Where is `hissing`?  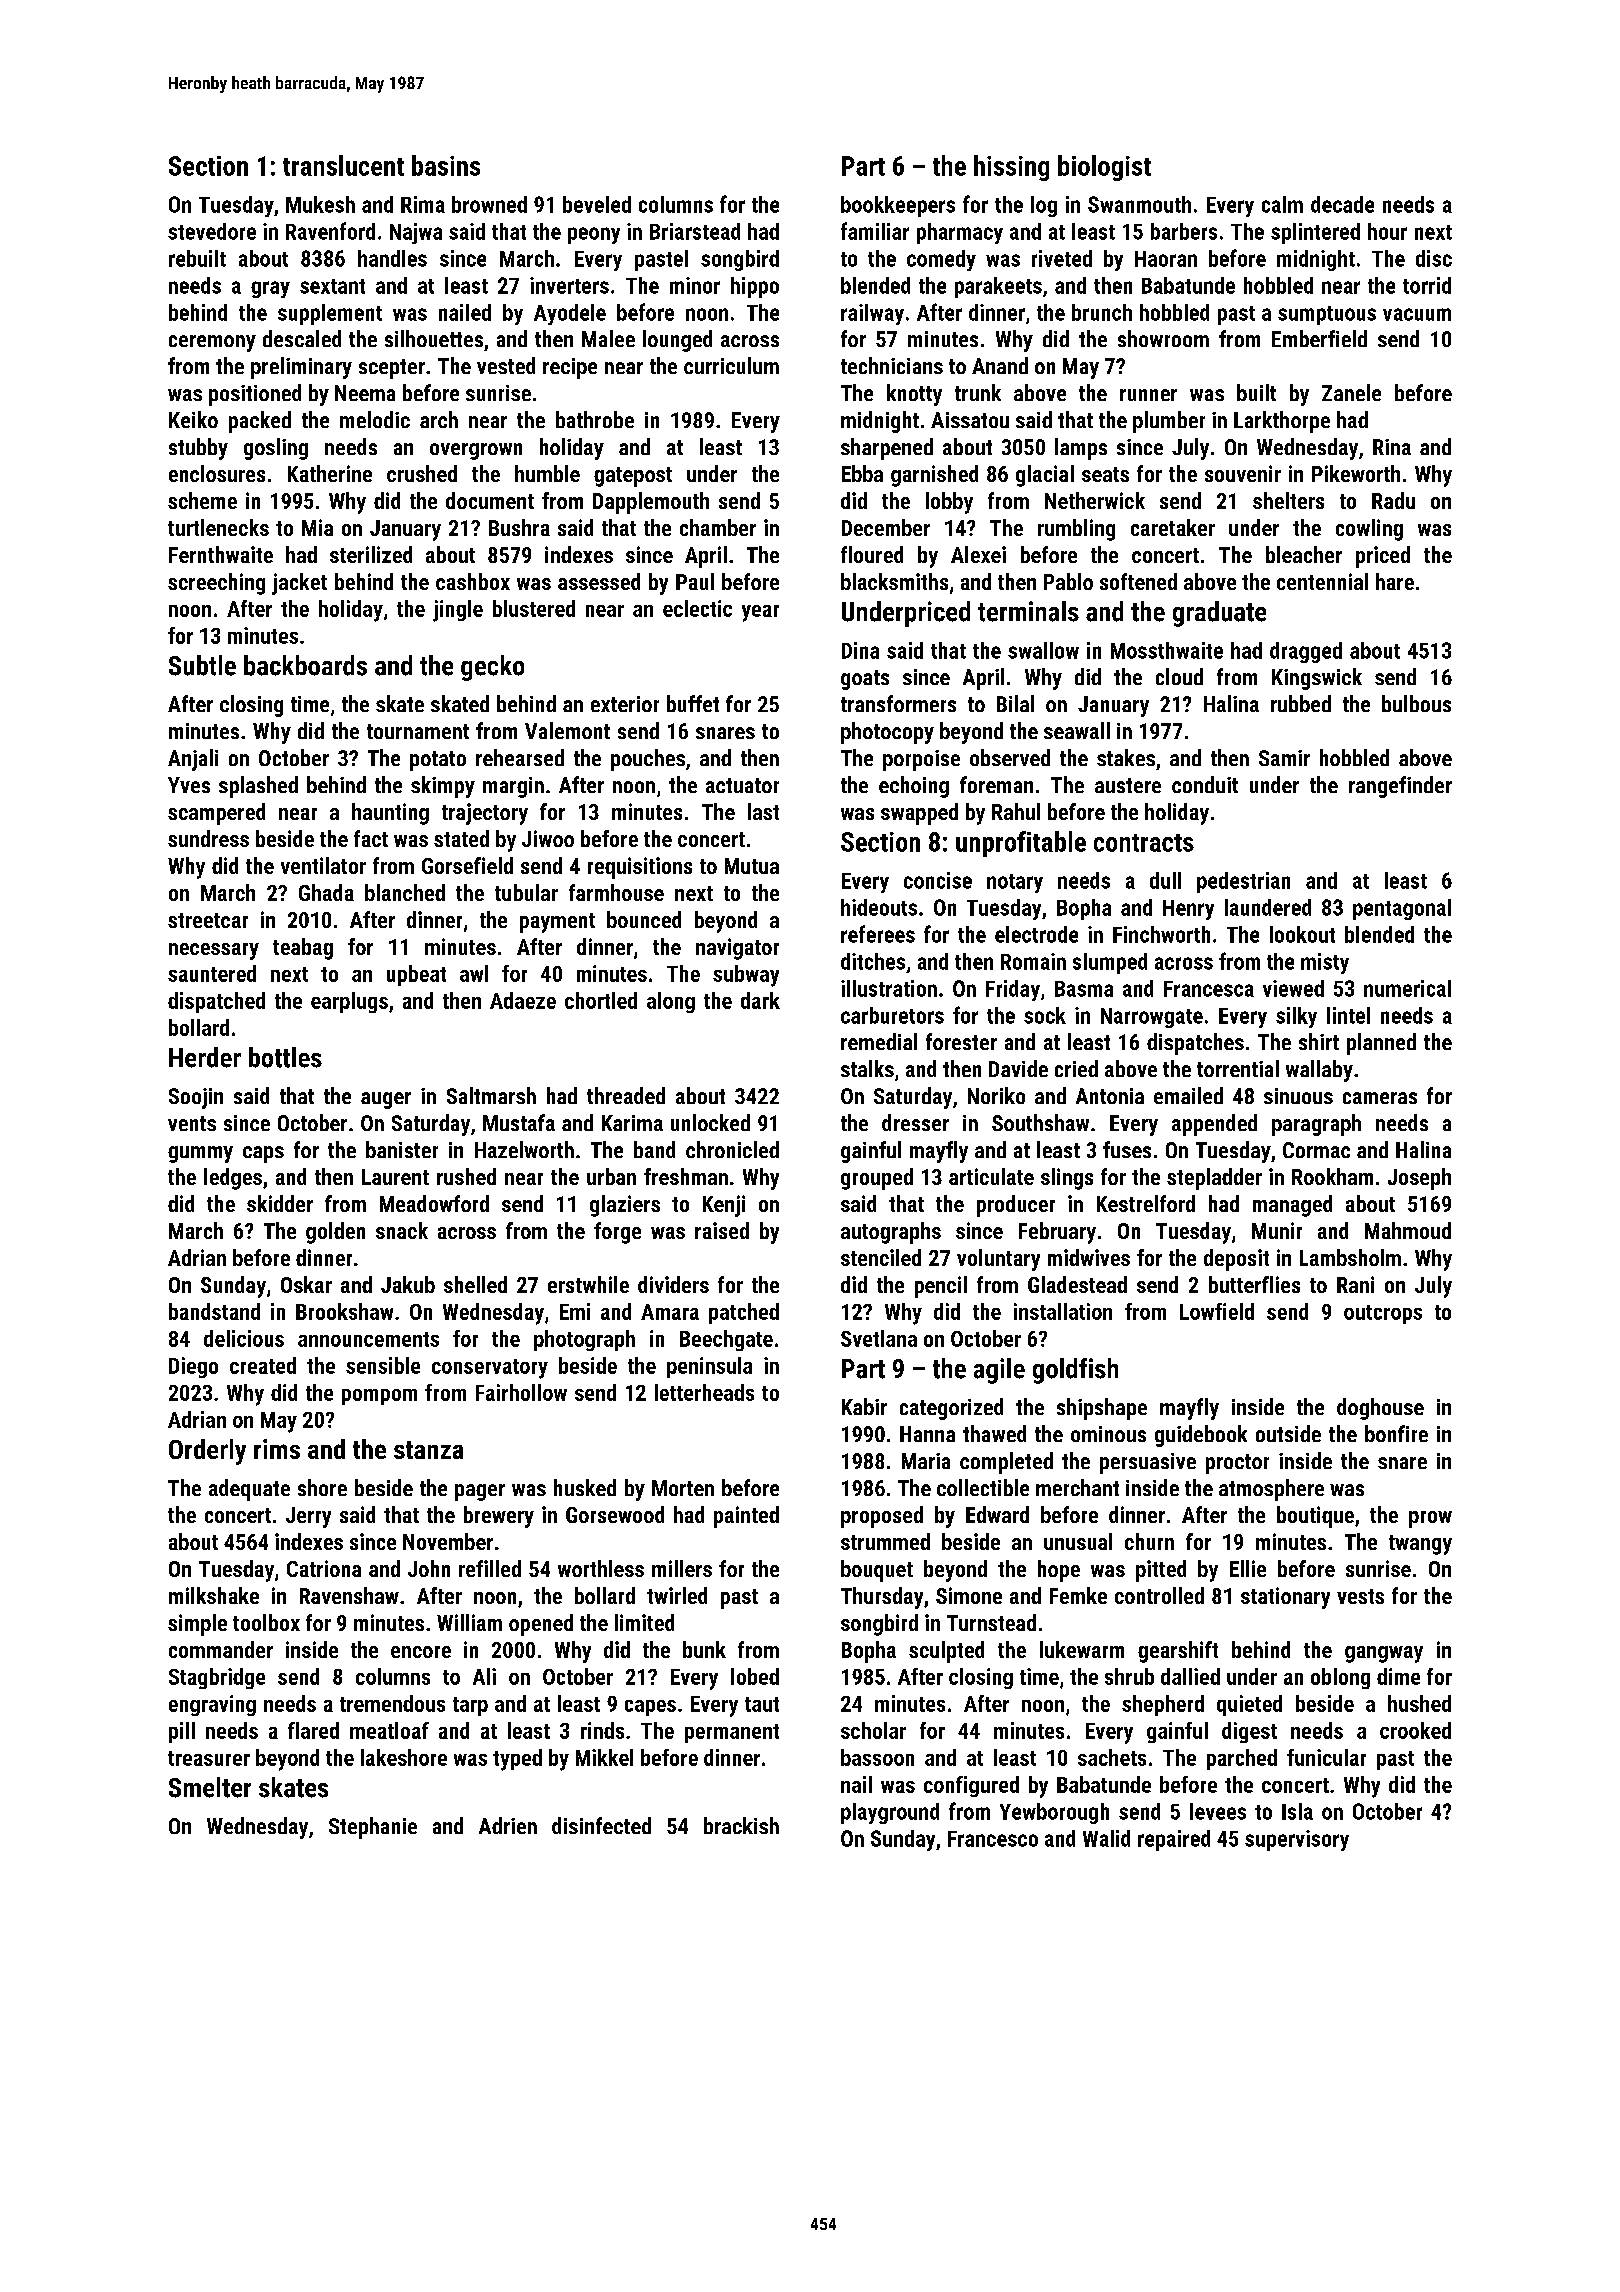 hissing is located at coordinates (1011, 168).
